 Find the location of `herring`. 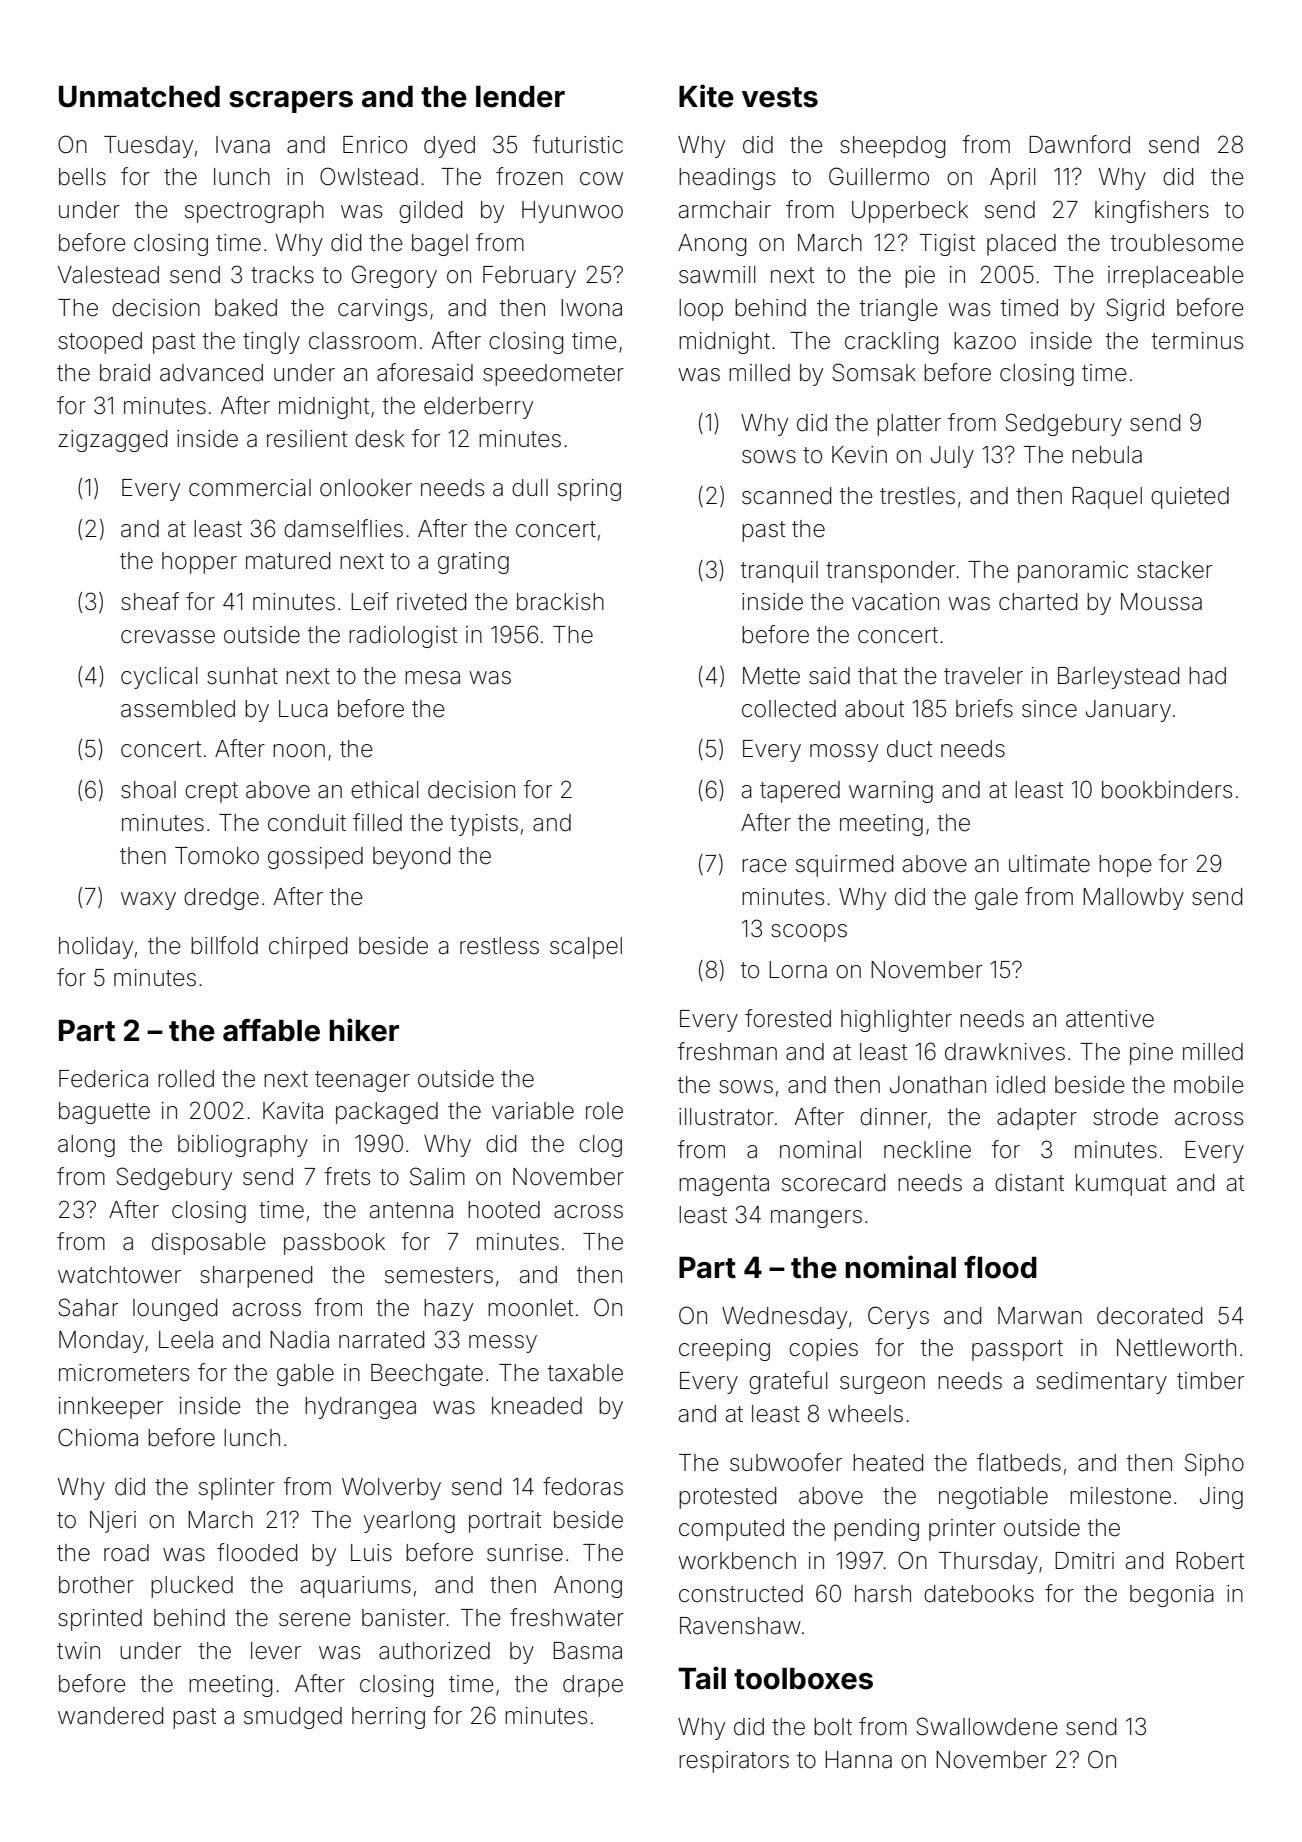

herring is located at coordinates (388, 1718).
